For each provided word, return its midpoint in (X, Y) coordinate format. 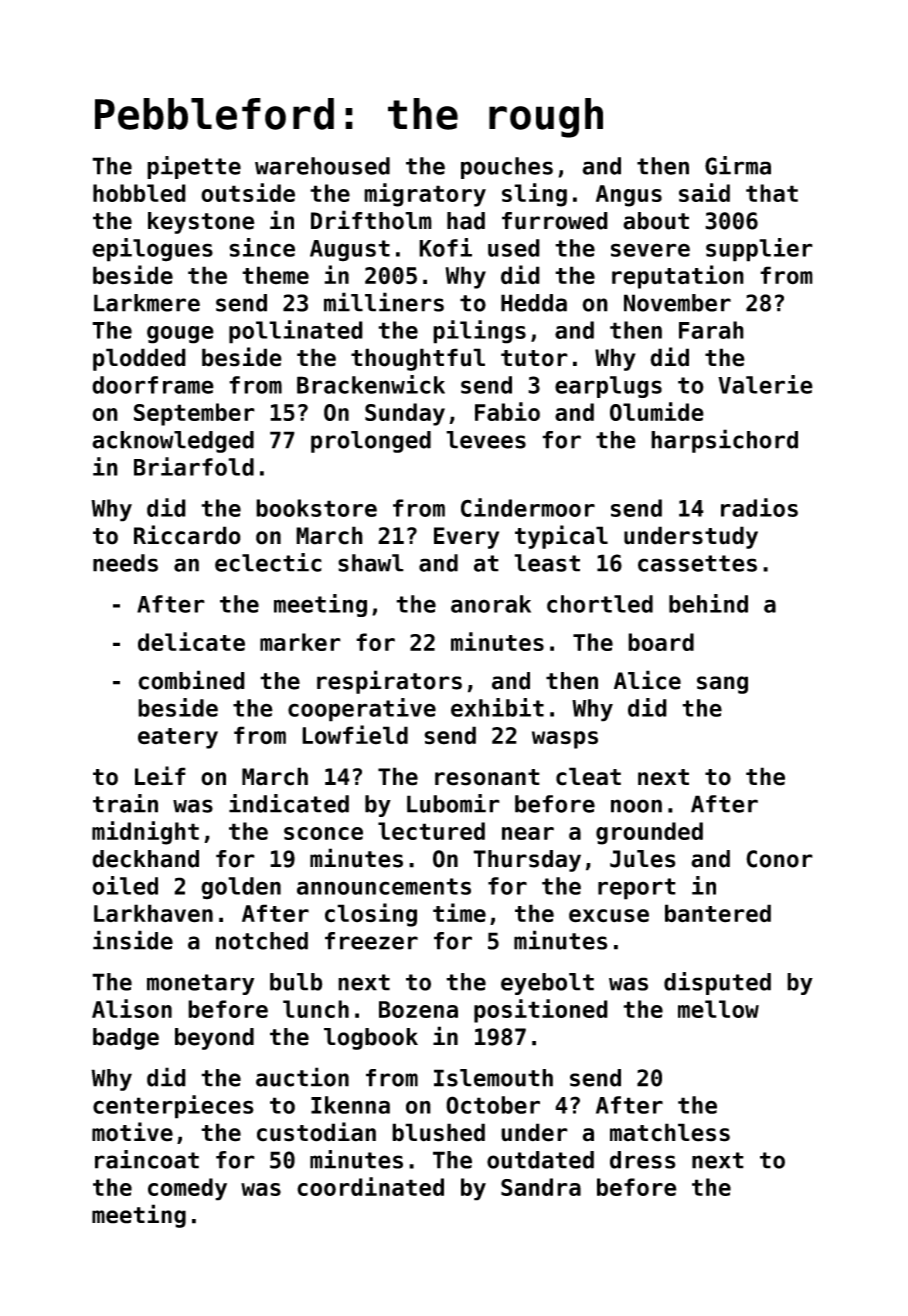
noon (636, 806)
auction (302, 1077)
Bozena (418, 1009)
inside (133, 940)
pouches (507, 168)
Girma (738, 165)
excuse (609, 916)
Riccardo (187, 535)
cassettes (697, 563)
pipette (194, 167)
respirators (389, 682)
